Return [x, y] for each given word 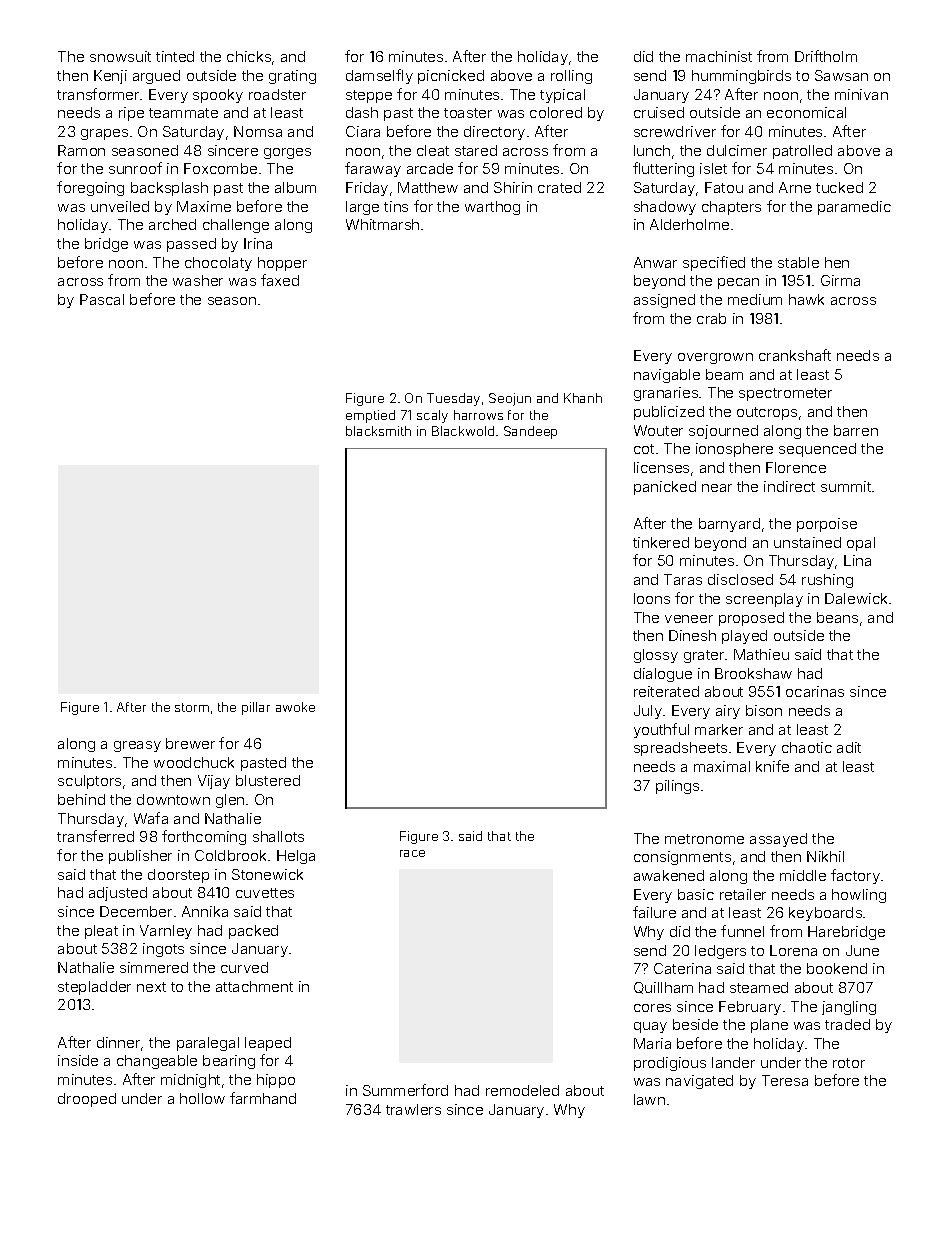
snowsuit [120, 56]
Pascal [102, 299]
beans [837, 617]
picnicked [451, 77]
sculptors [89, 782]
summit [846, 486]
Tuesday [453, 399]
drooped [87, 1100]
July [648, 712]
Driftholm [826, 56]
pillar [256, 708]
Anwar [655, 262]
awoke [295, 707]
